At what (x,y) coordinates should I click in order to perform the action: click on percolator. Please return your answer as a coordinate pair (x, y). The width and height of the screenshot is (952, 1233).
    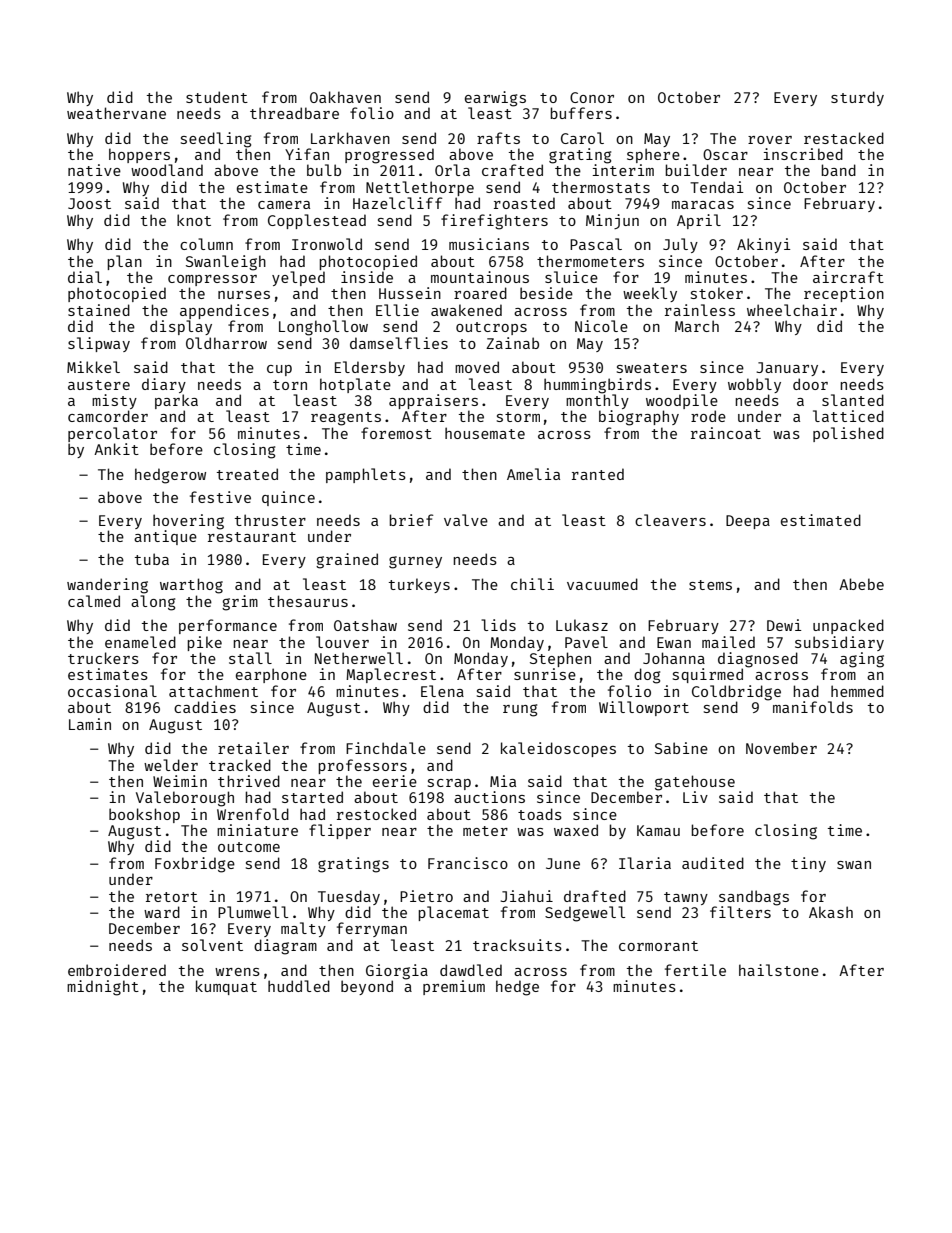
    Looking at the image, I should click on (112, 434).
